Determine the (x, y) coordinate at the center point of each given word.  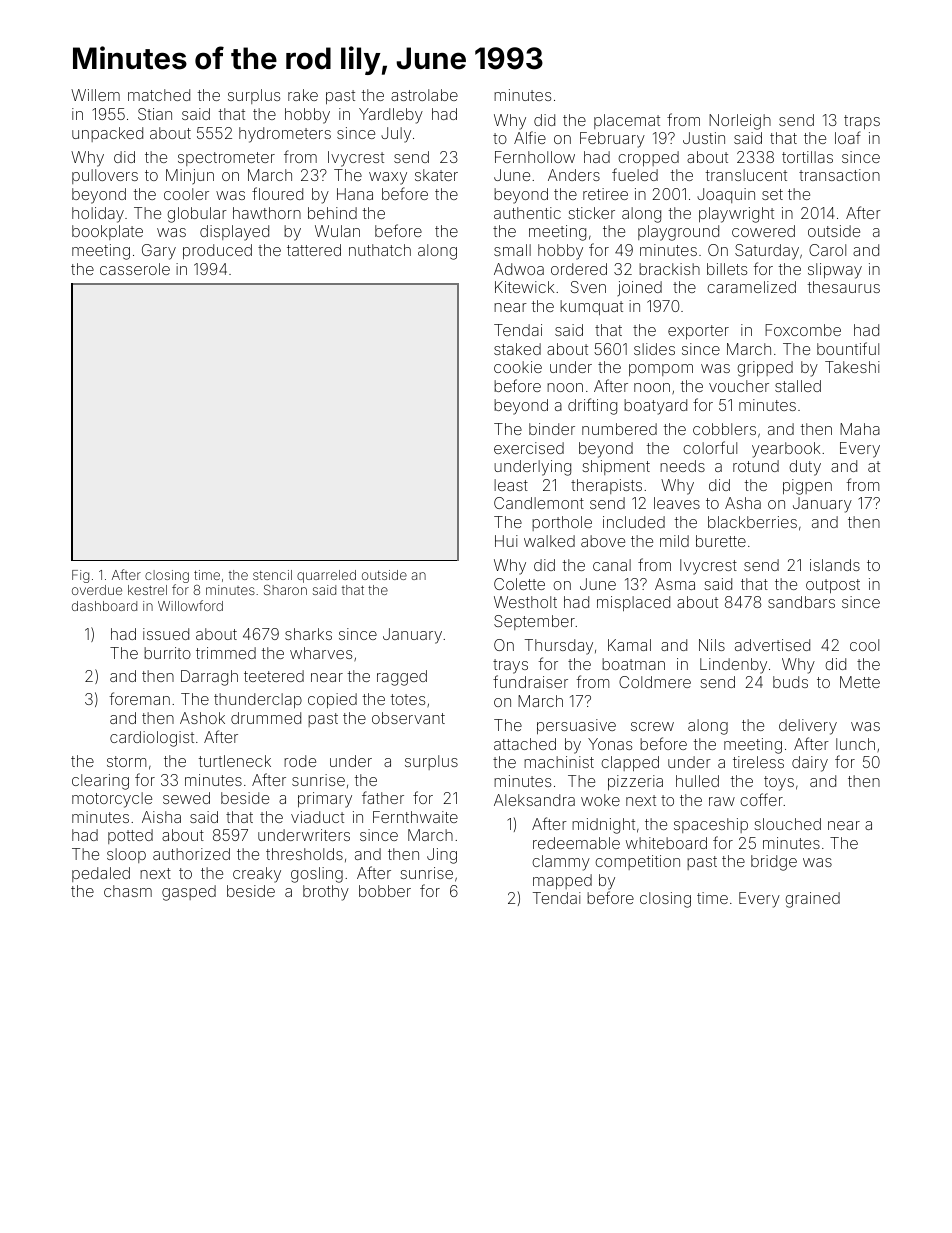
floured (277, 193)
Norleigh (740, 122)
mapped (562, 881)
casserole (135, 269)
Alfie (530, 137)
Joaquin (726, 195)
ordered (579, 269)
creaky (257, 875)
